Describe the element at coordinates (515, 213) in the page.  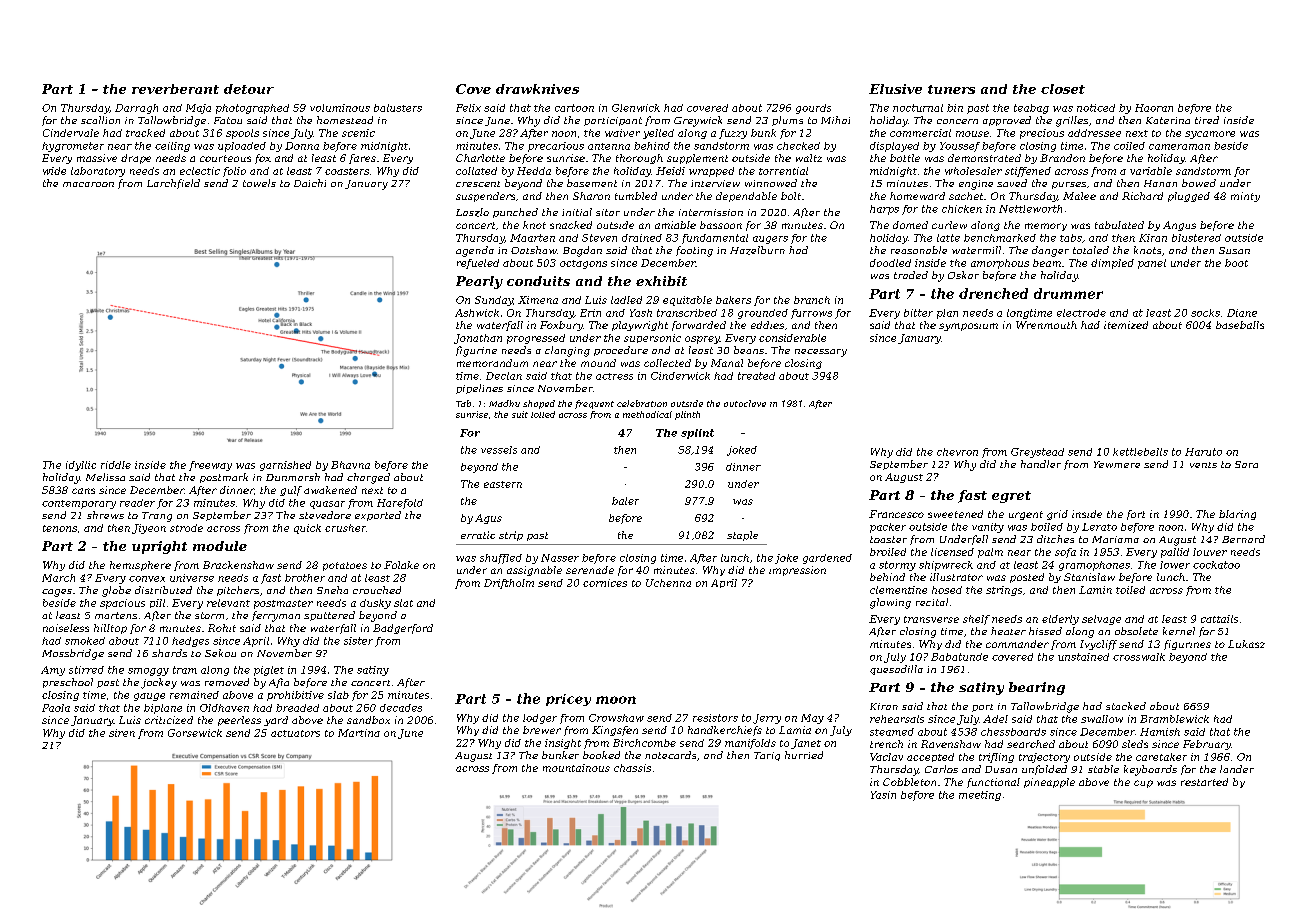
I see `punched` at that location.
